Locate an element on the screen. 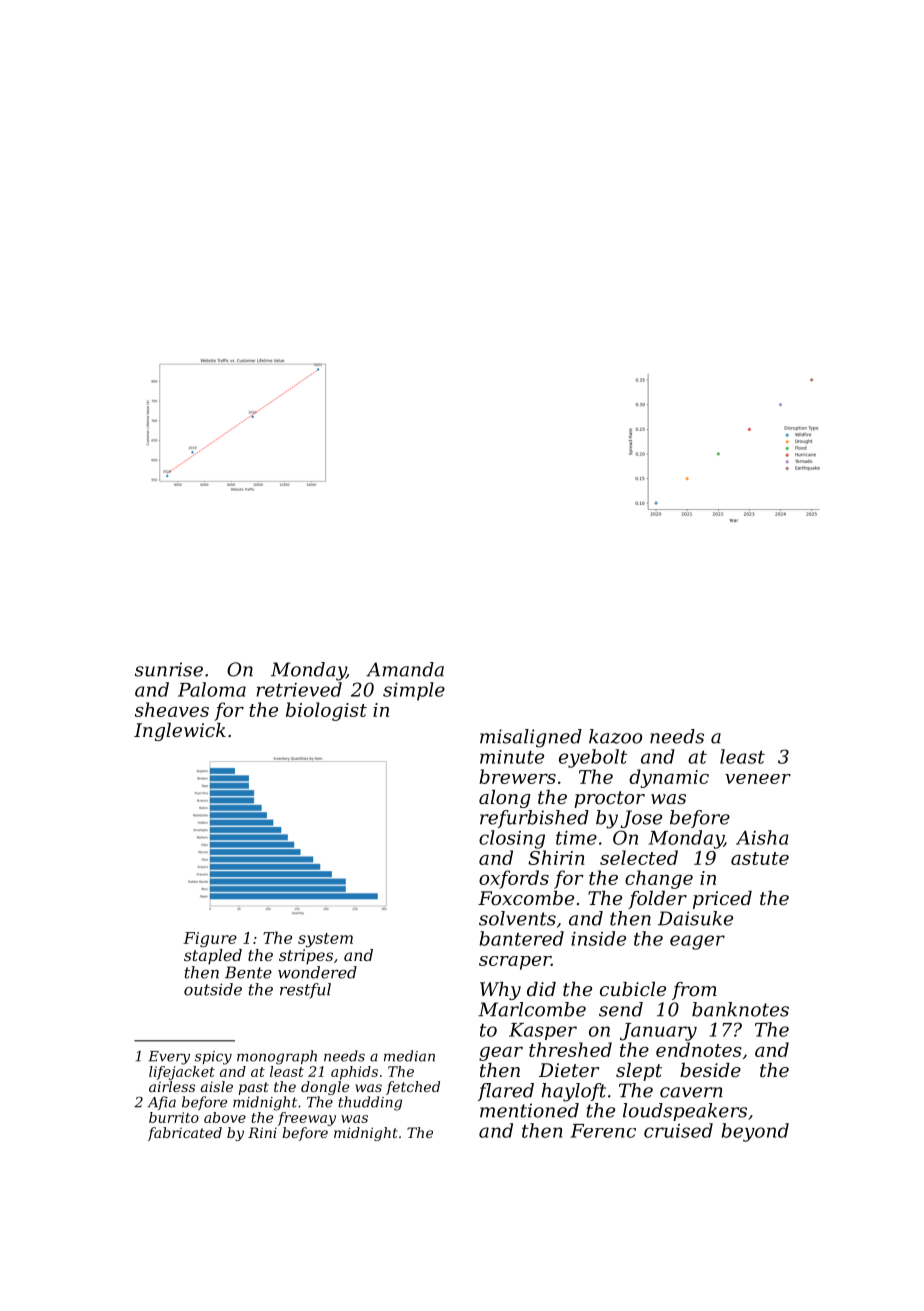 The height and width of the screenshot is (1311, 924). kazoo is located at coordinates (615, 736).
